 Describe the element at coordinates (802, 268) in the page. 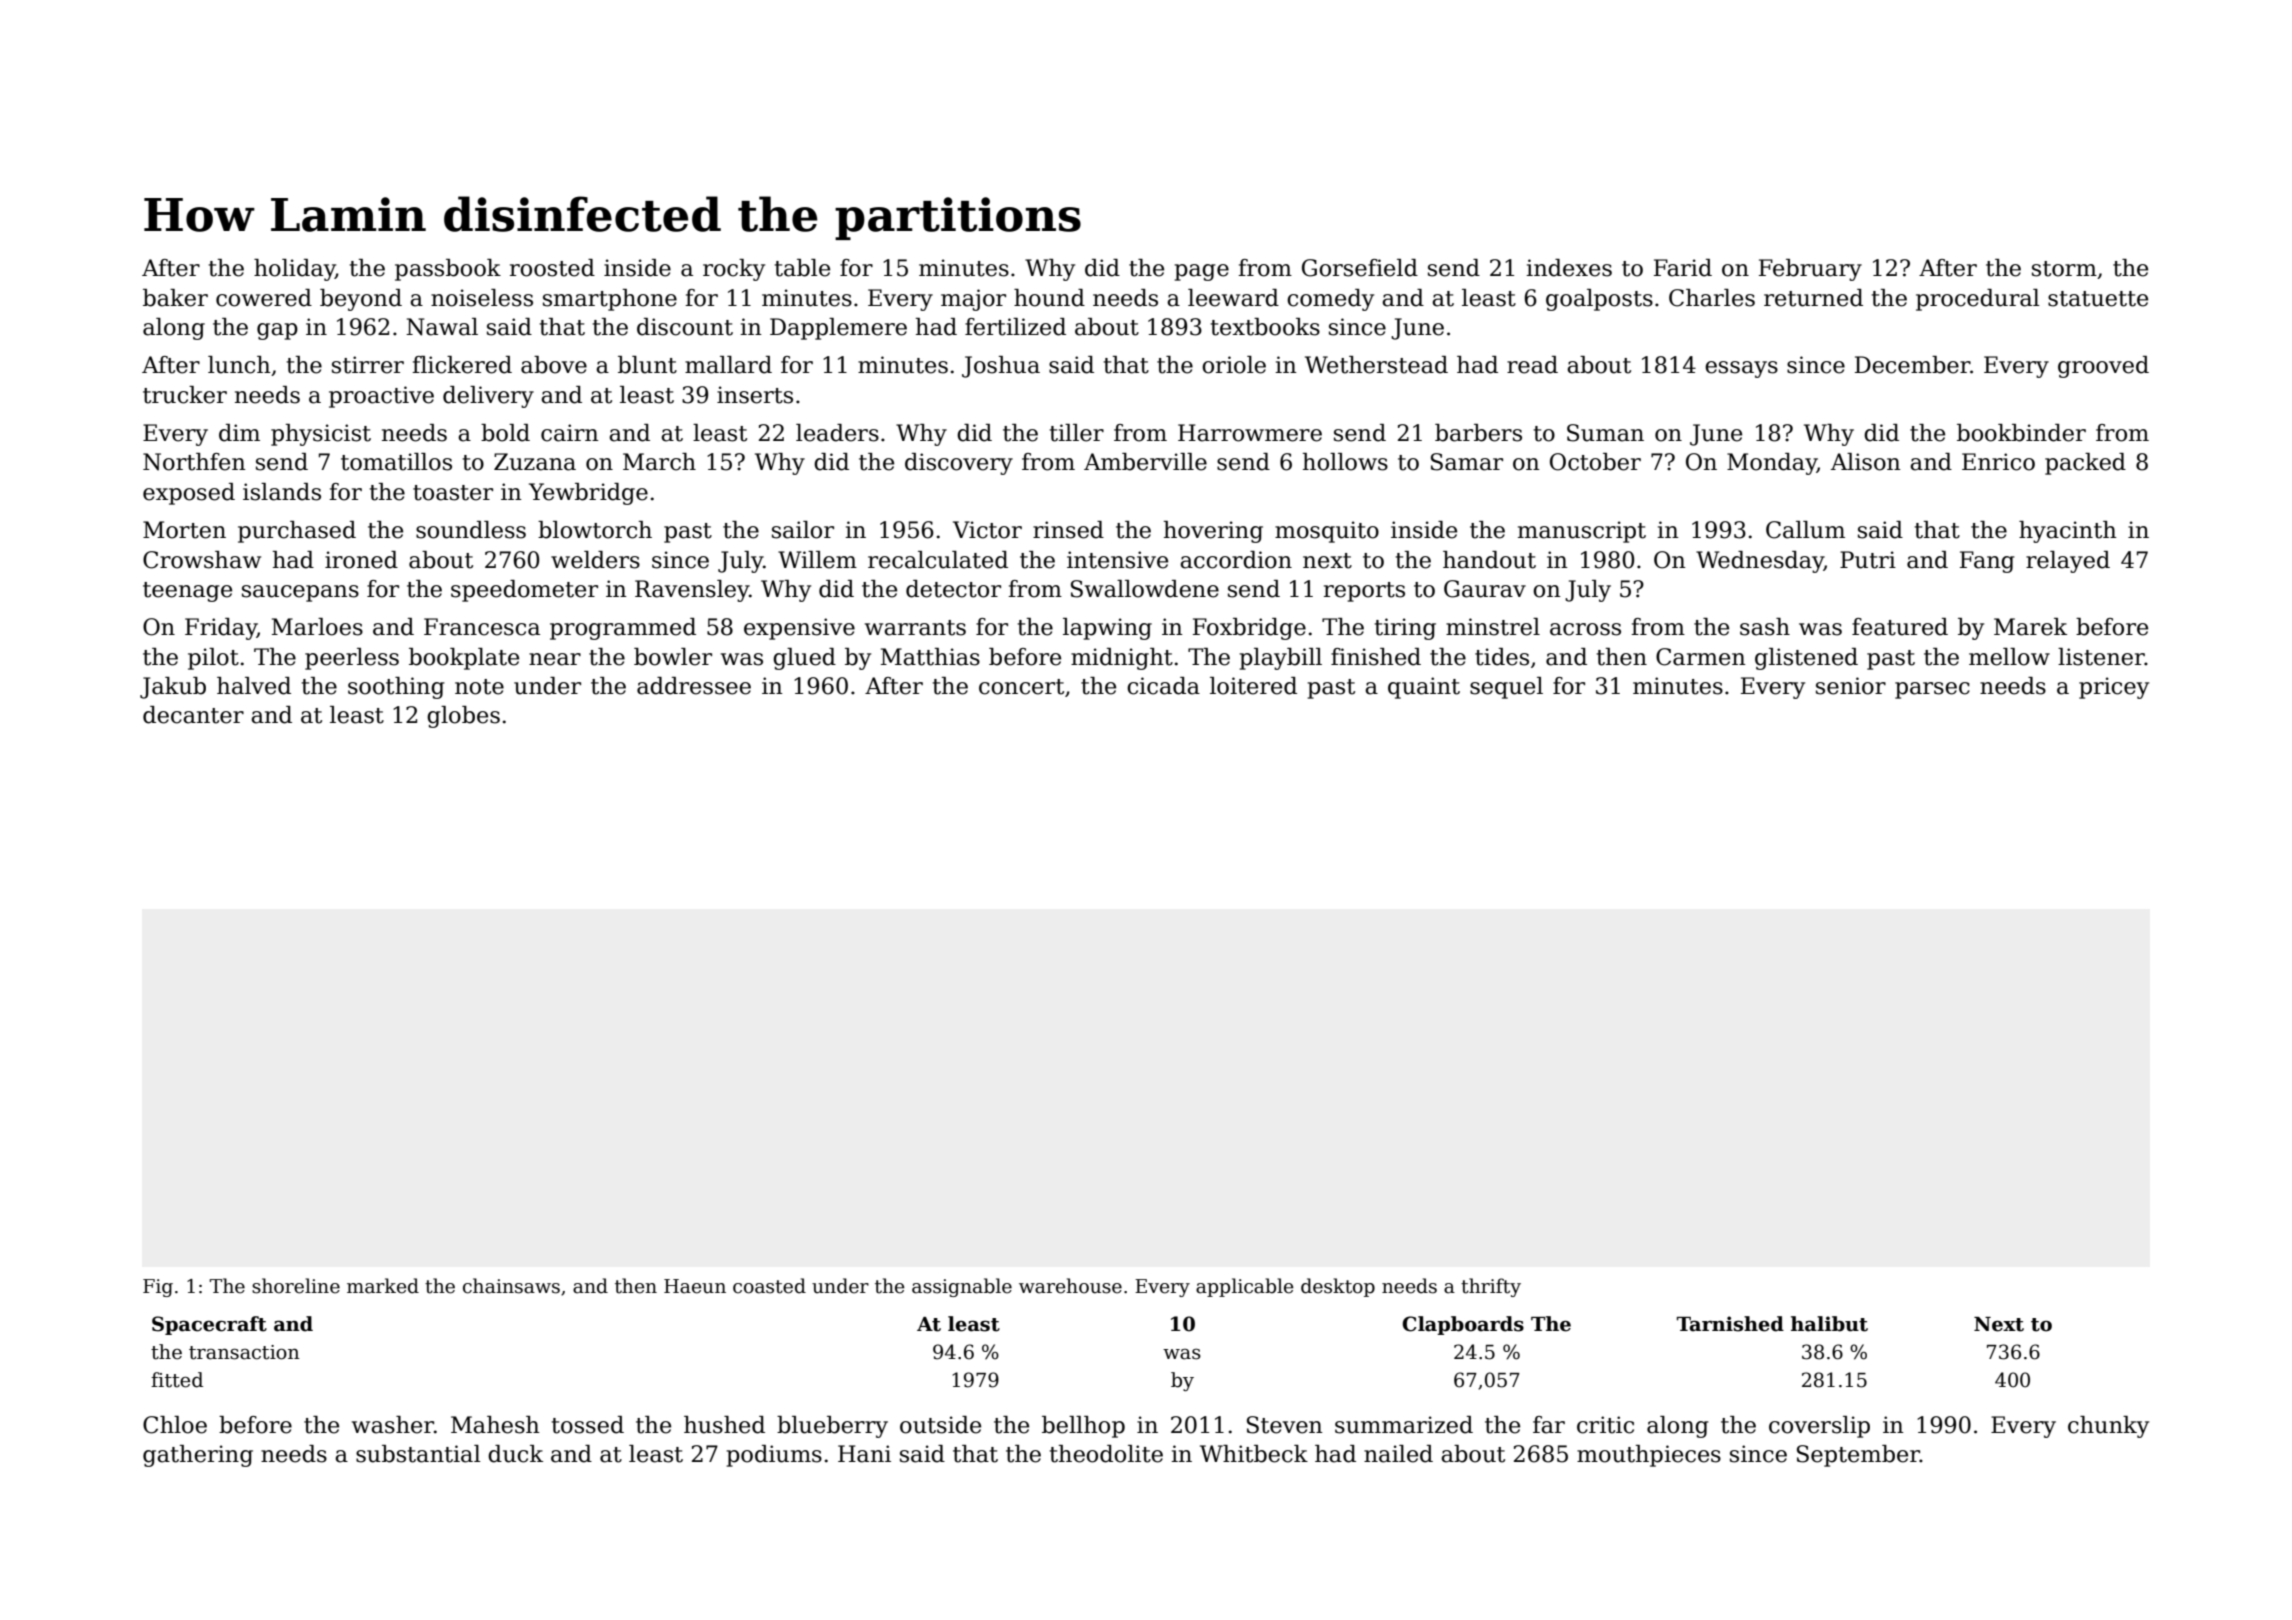

I see `table` at that location.
